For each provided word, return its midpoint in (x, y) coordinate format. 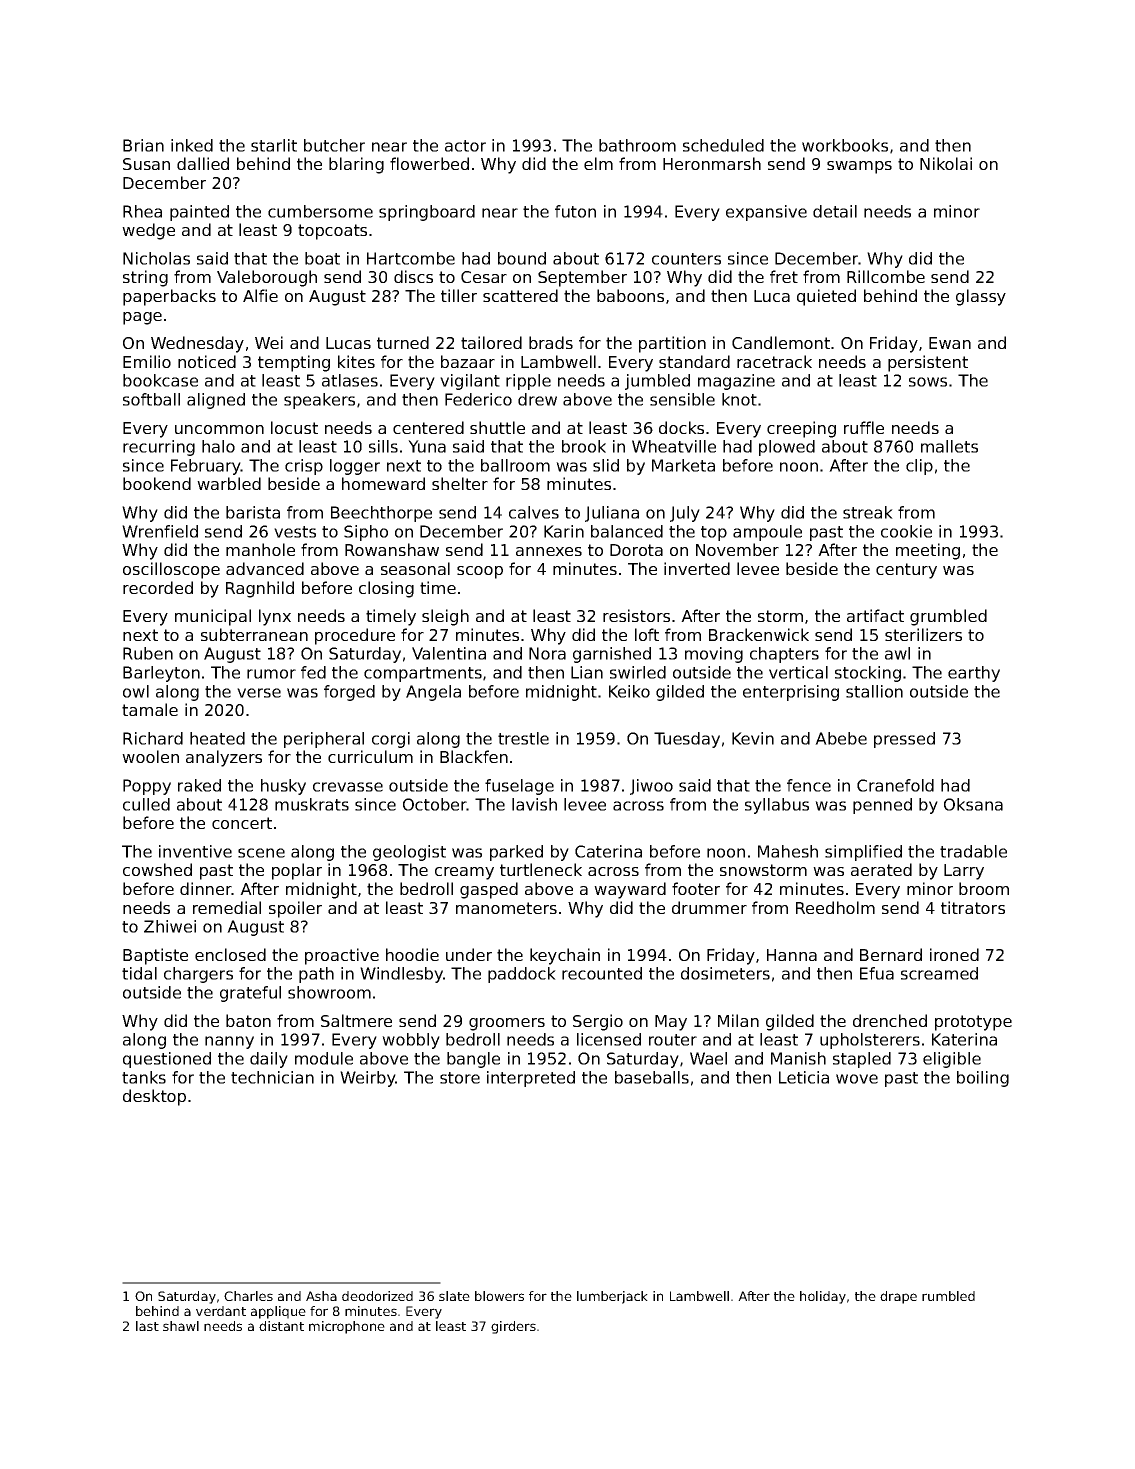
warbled (229, 483)
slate (454, 1296)
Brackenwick (759, 634)
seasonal (415, 568)
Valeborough (267, 278)
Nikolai (946, 163)
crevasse (348, 787)
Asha (321, 1296)
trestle (523, 738)
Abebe (841, 738)
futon (575, 211)
